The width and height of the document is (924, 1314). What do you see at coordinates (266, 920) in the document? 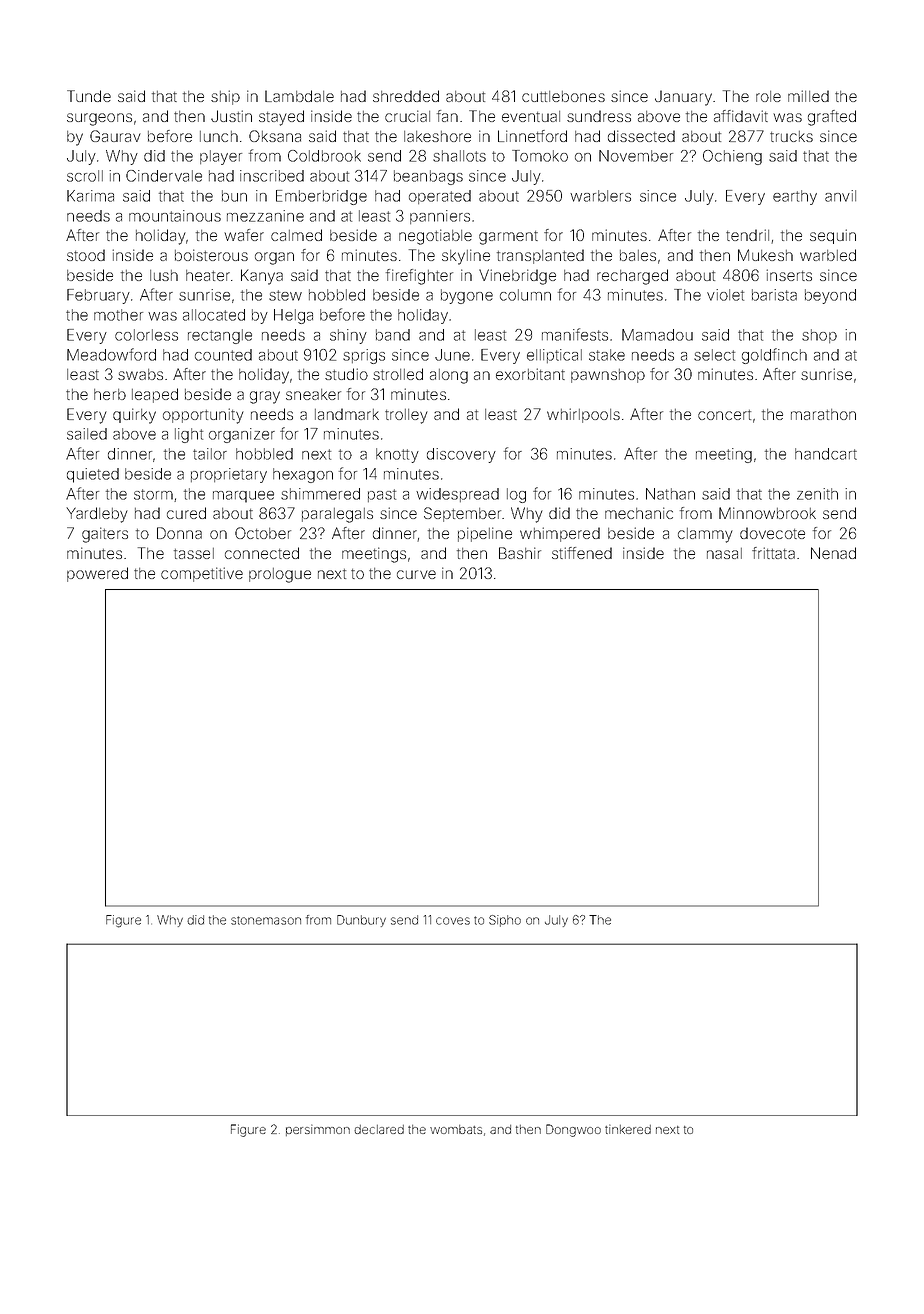
I see `stonemason` at bounding box center [266, 920].
